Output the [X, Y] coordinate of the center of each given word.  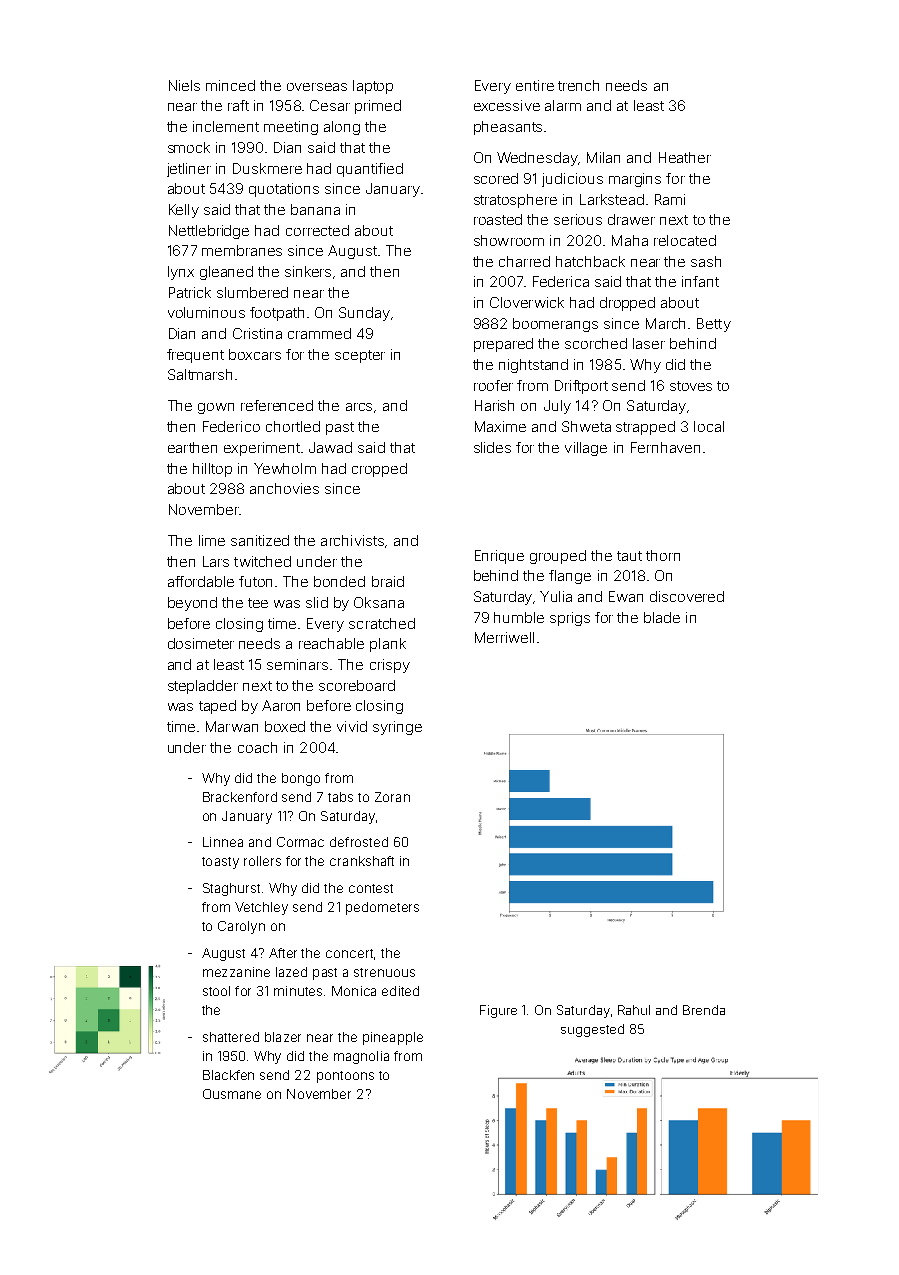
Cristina [257, 333]
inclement [226, 126]
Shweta [586, 426]
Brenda [704, 1010]
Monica [354, 991]
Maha [630, 240]
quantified [370, 170]
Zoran [392, 797]
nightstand [533, 366]
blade [662, 617]
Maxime [500, 426]
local [709, 426]
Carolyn [241, 927]
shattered [231, 1037]
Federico [231, 426]
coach [257, 747]
